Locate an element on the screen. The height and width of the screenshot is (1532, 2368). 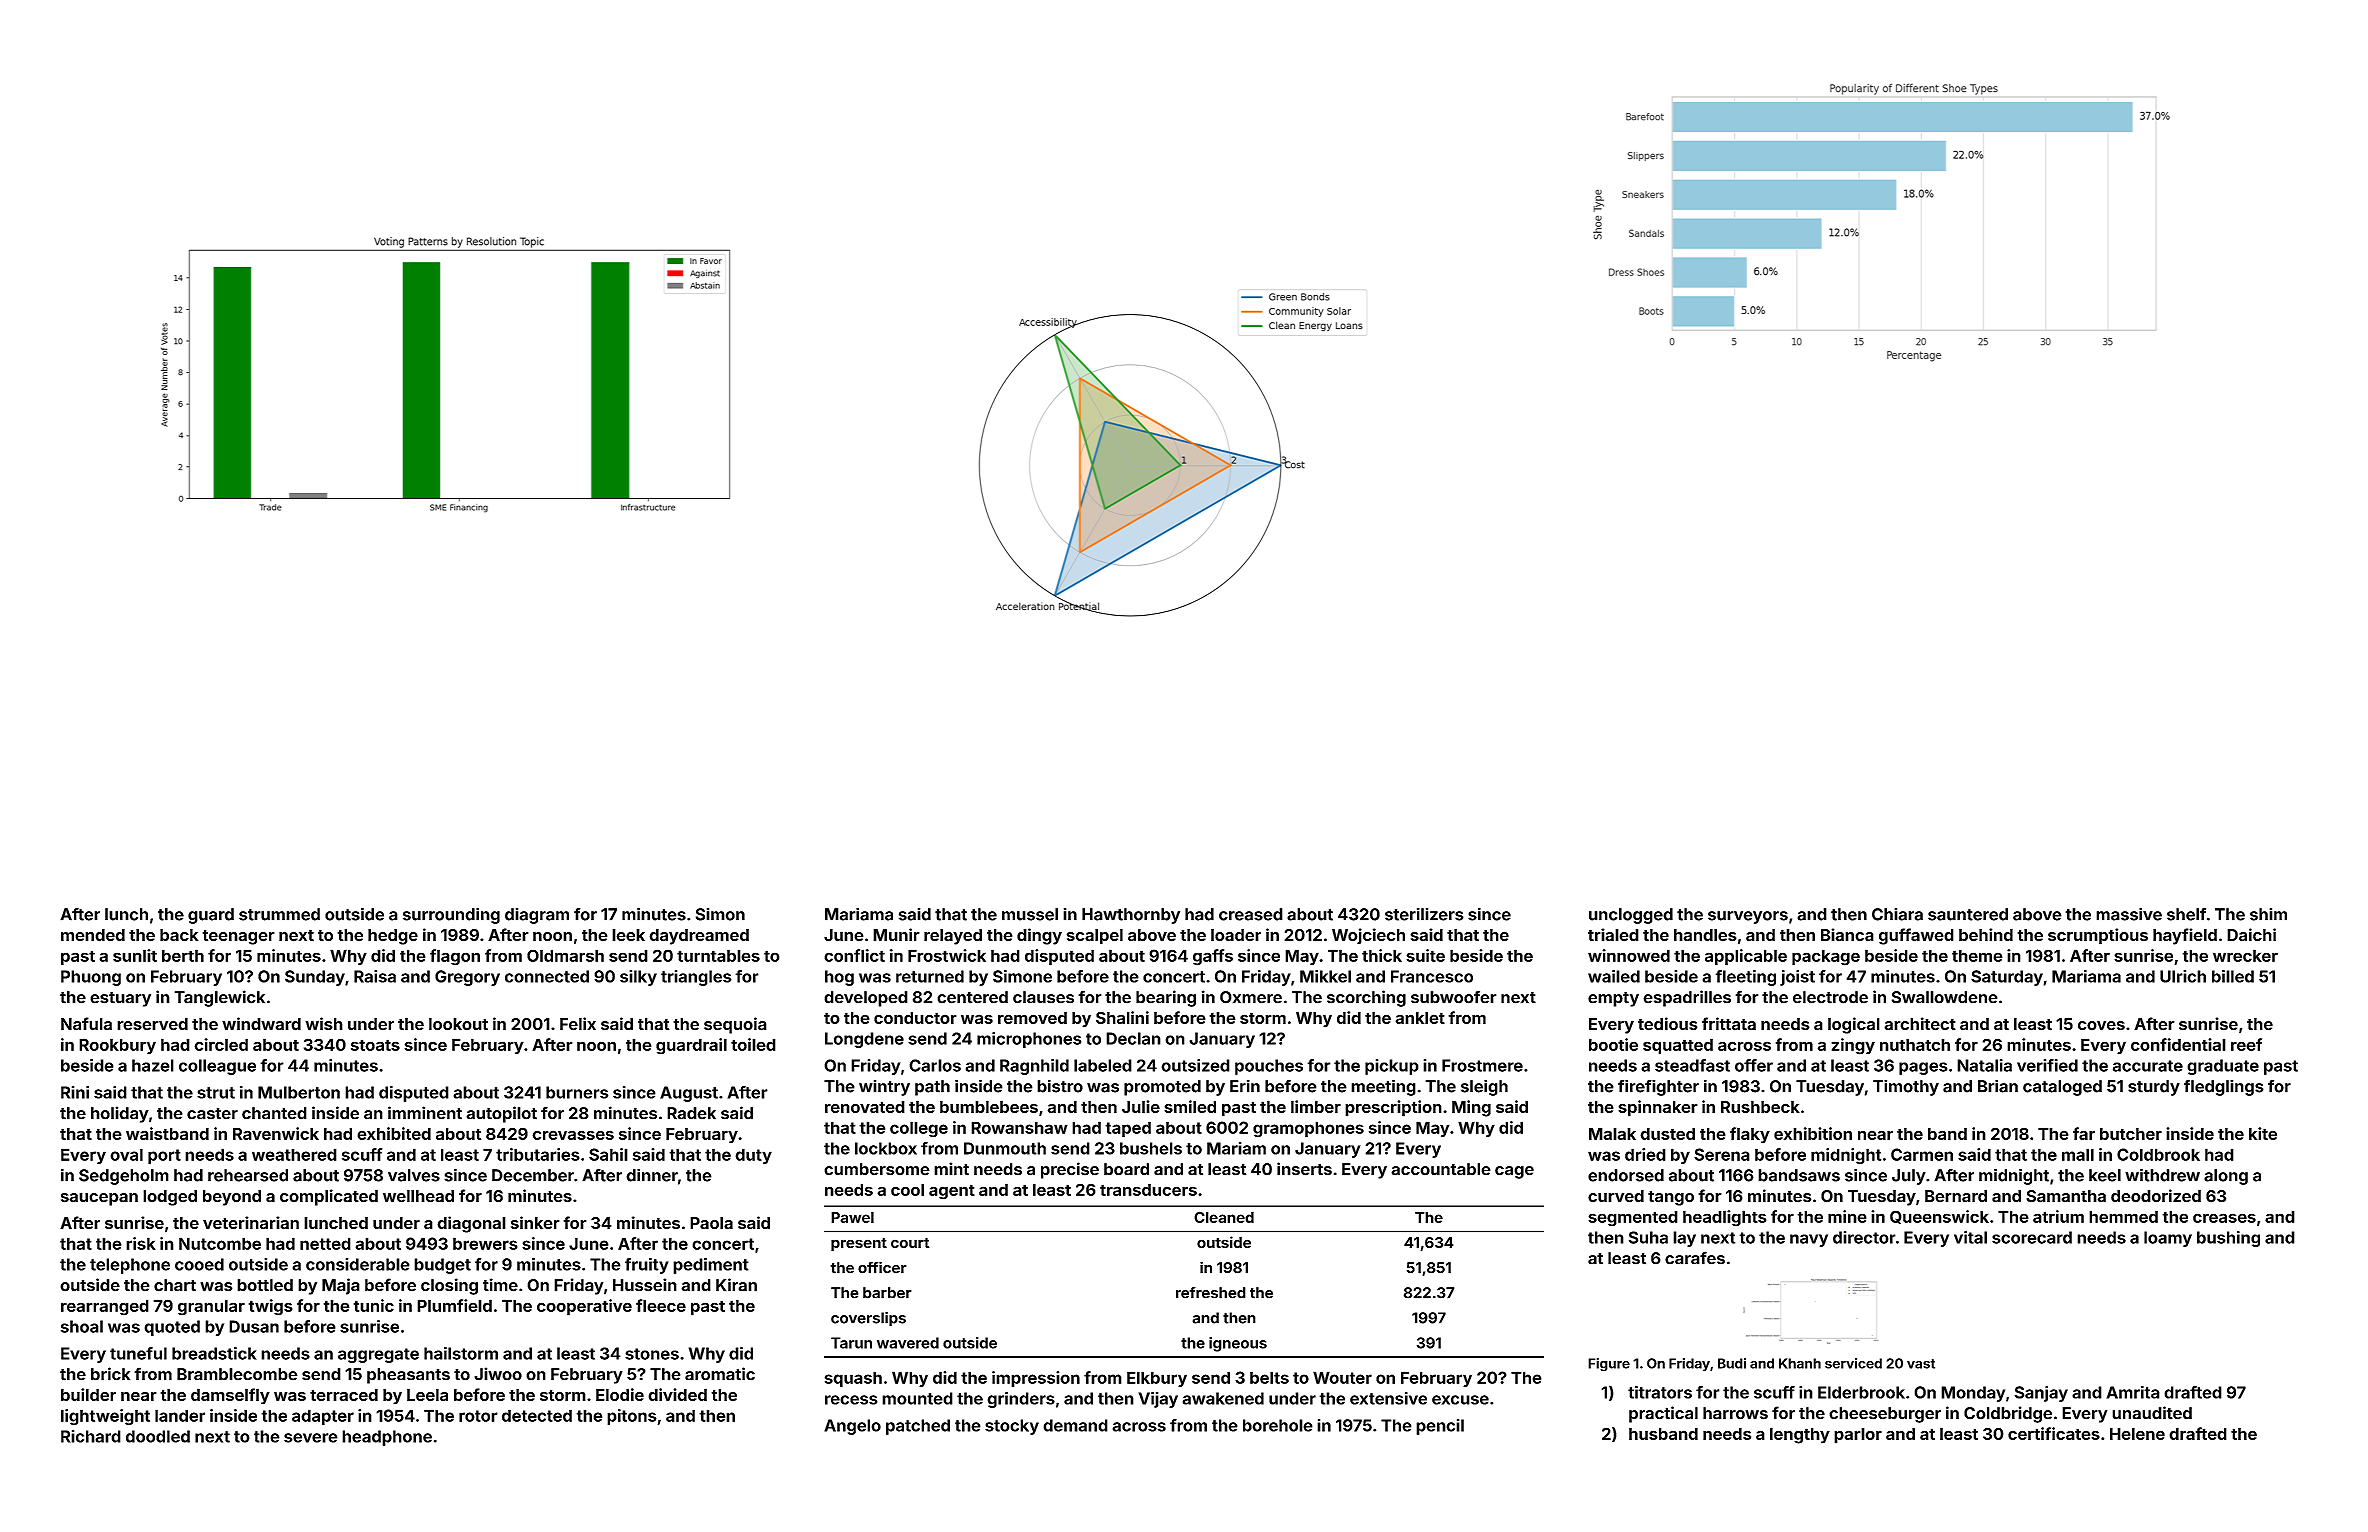
dinner is located at coordinates (652, 1175).
